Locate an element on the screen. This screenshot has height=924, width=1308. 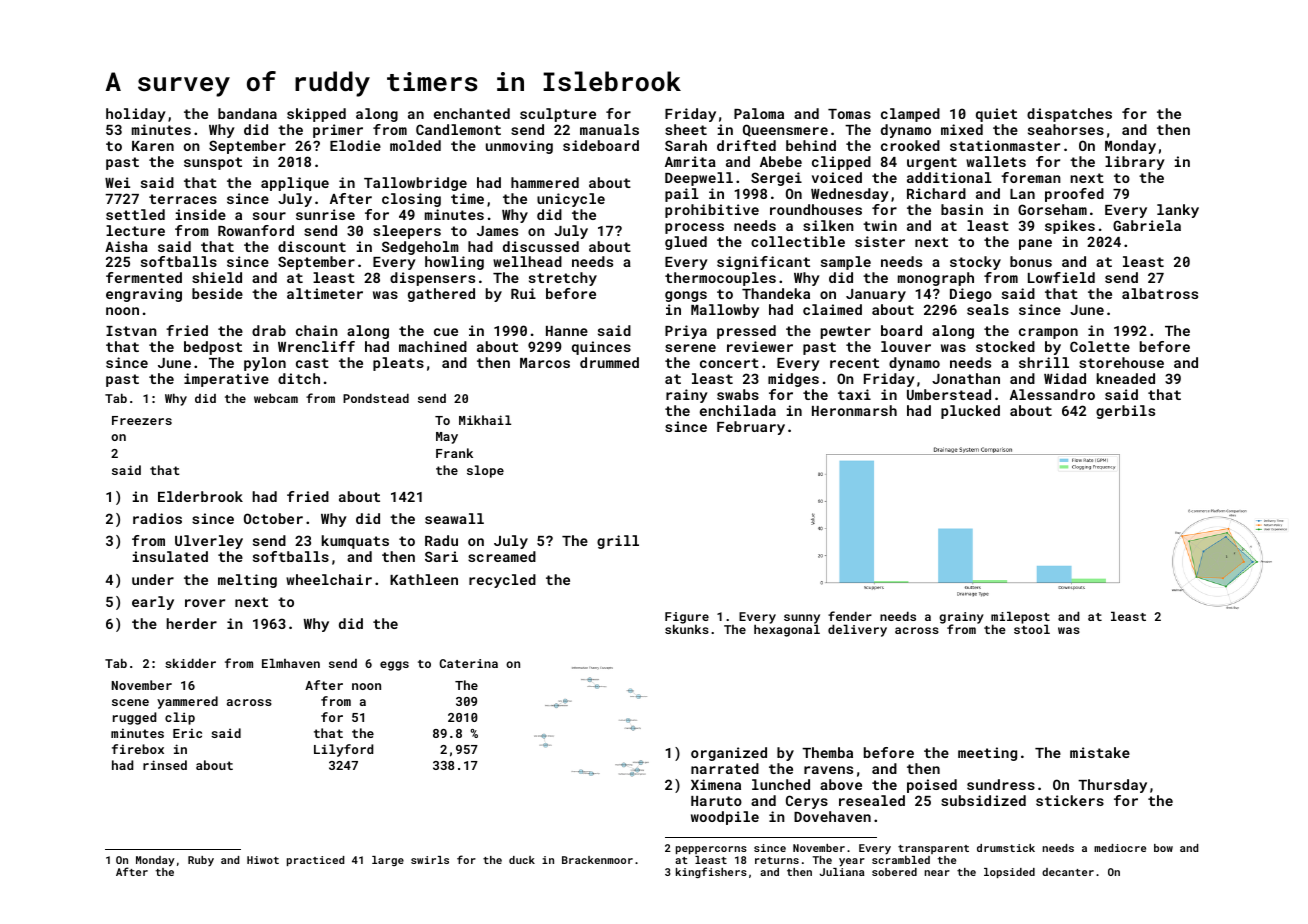
Caterina is located at coordinates (468, 663).
